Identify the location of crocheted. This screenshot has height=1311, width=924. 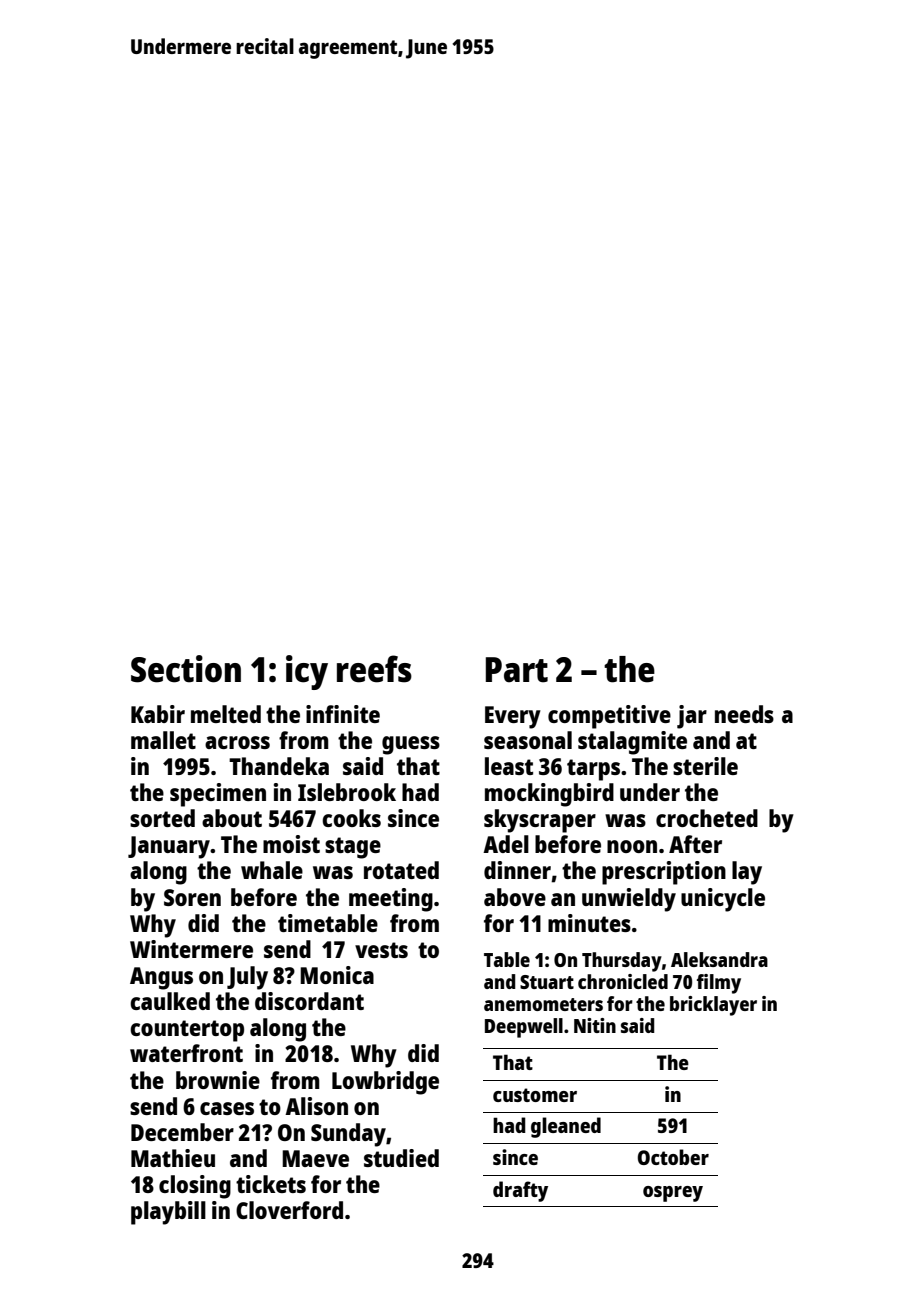
(707, 818).
